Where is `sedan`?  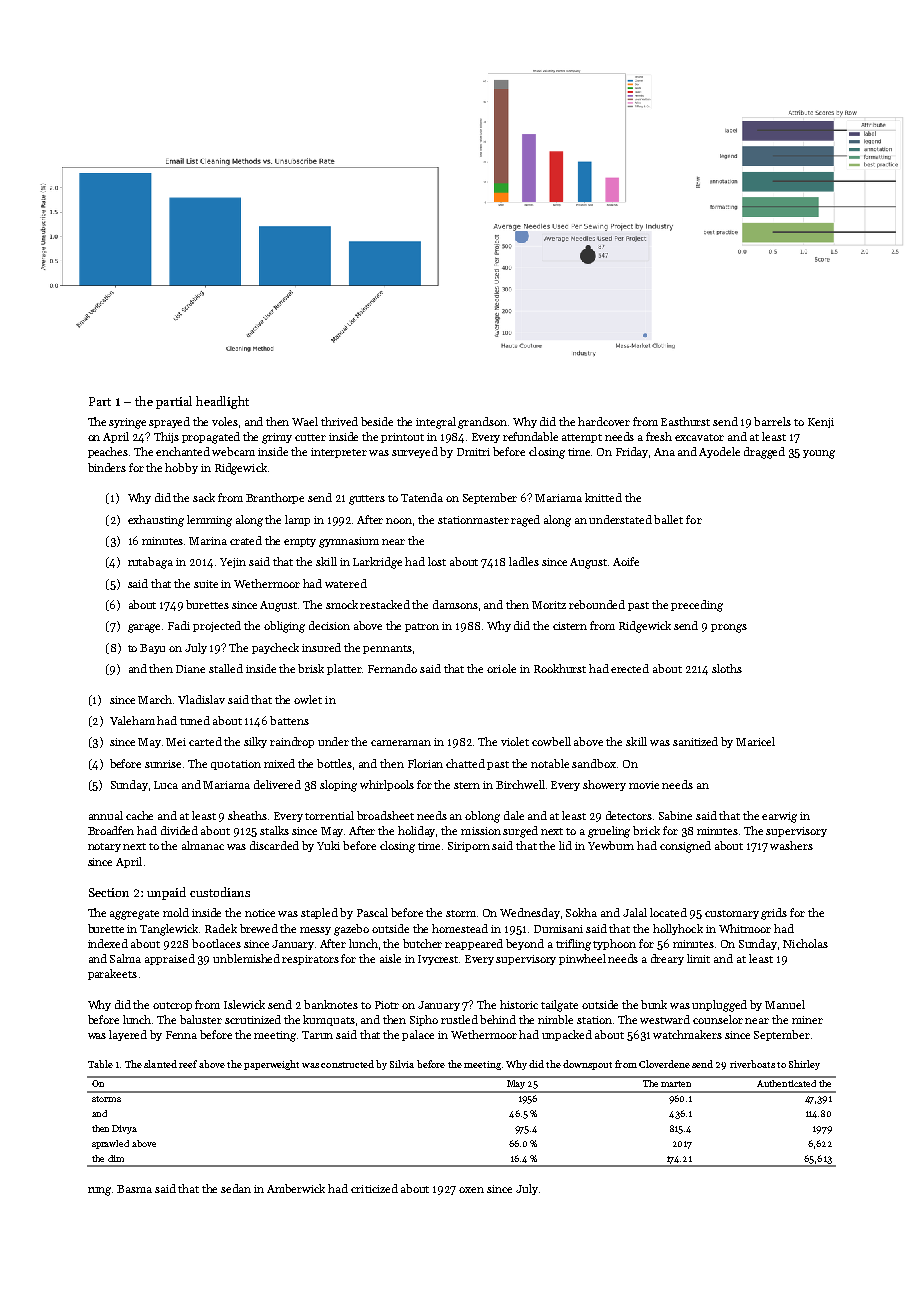 sedan is located at coordinates (236, 1188).
